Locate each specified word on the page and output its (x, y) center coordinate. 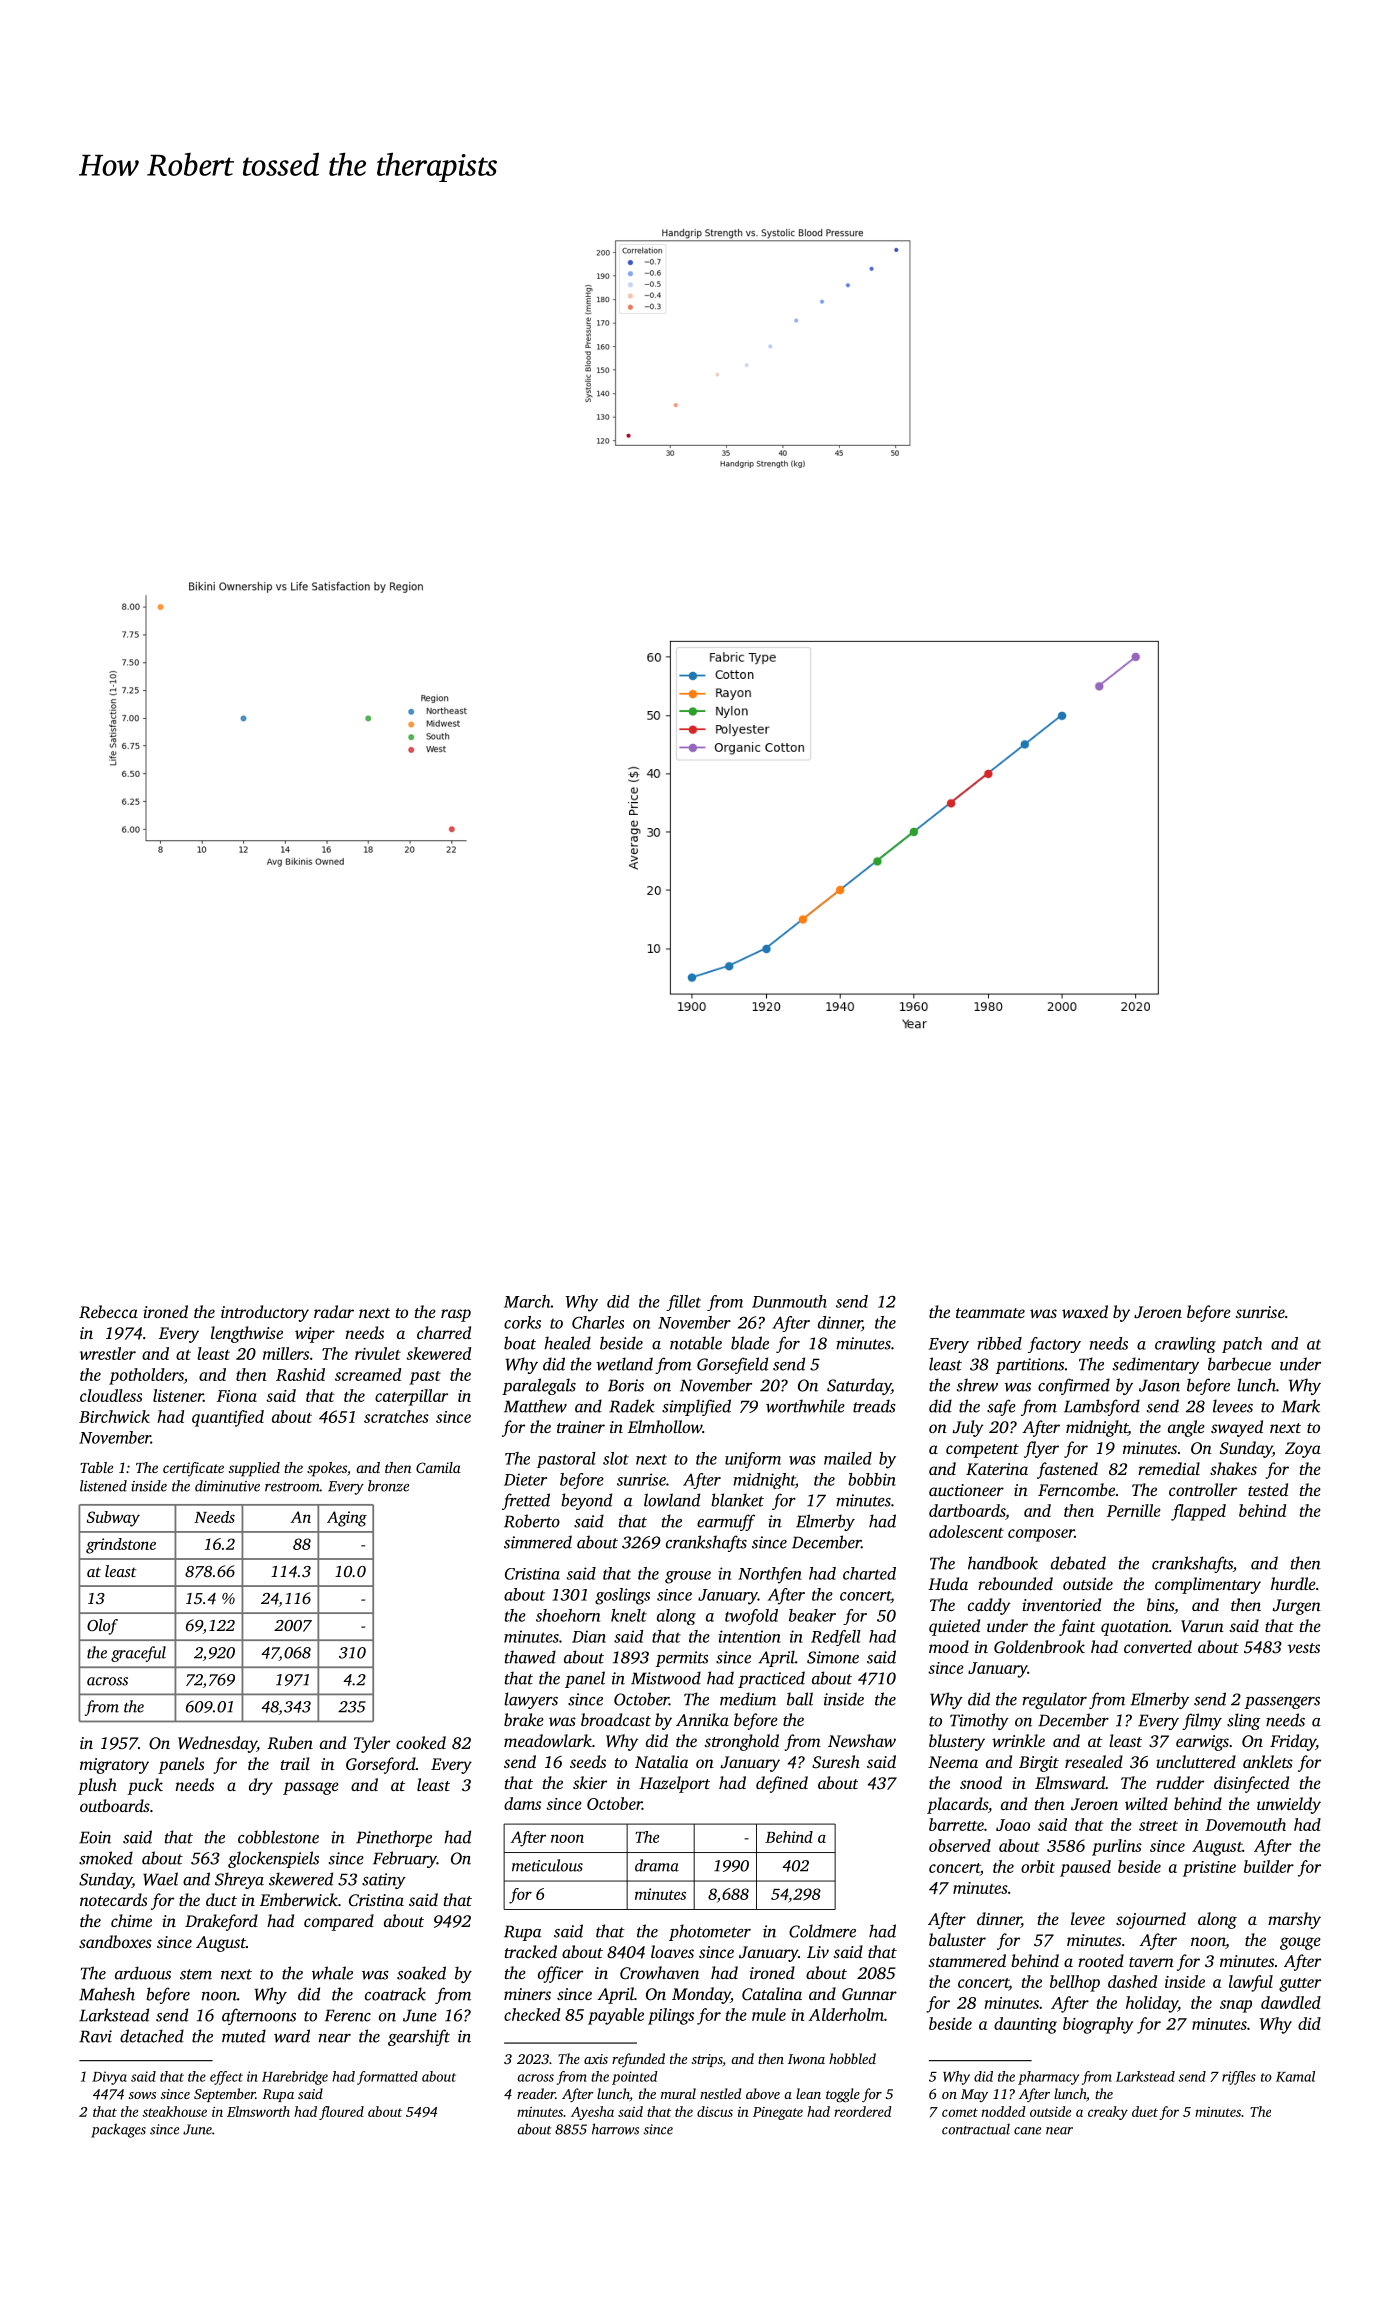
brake (524, 1719)
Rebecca (108, 1311)
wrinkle (1018, 1740)
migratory (114, 1766)
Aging (347, 1519)
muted (244, 2036)
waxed (1085, 1311)
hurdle (1293, 1583)
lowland (672, 1500)
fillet (683, 1303)
